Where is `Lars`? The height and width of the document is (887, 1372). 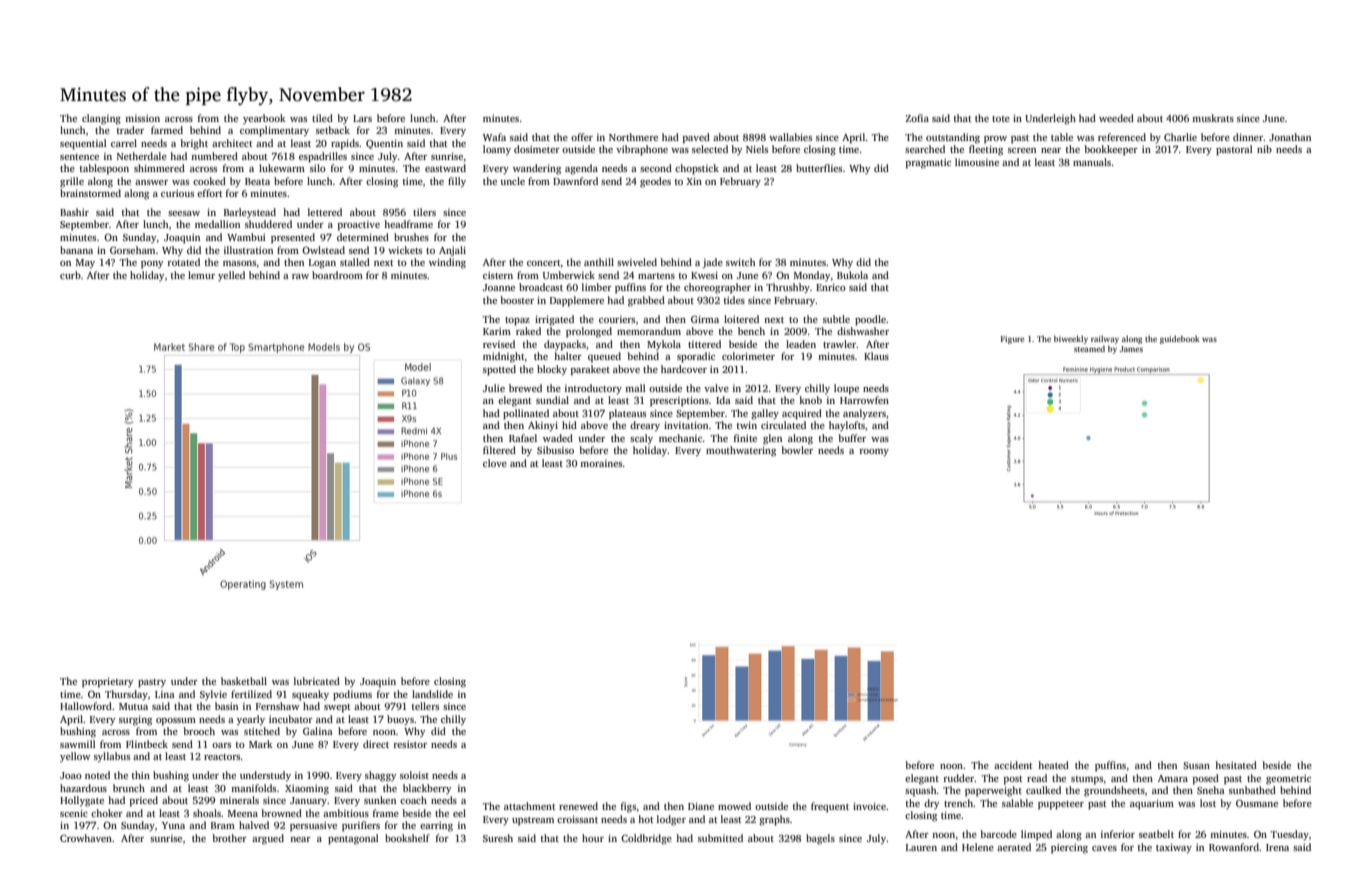
Lars is located at coordinates (362, 118).
